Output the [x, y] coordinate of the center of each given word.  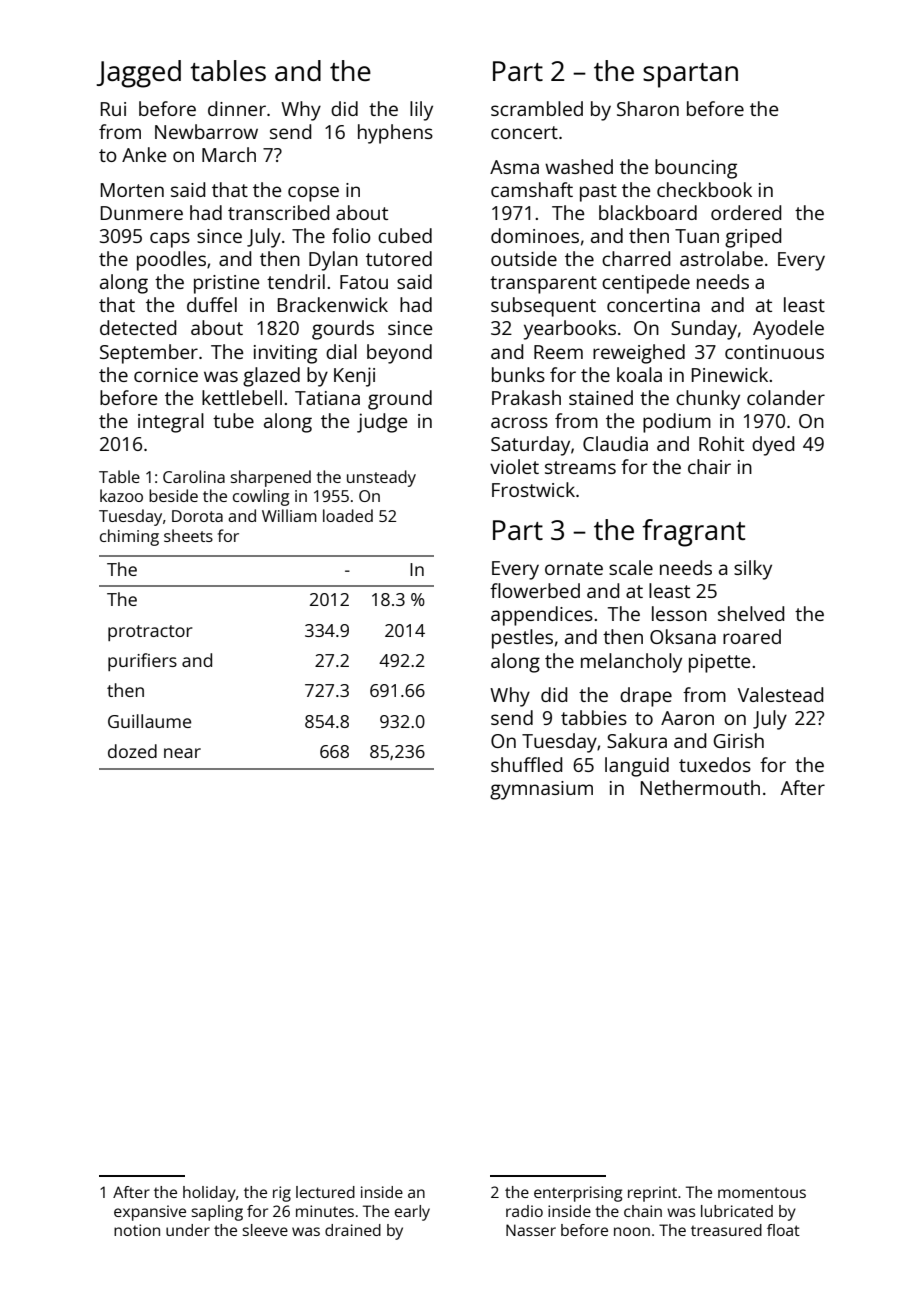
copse [313, 194]
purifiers [142, 662]
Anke [144, 154]
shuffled [526, 764]
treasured [726, 1230]
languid [637, 767]
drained [353, 1230]
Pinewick [730, 374]
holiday [209, 1194]
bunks [518, 374]
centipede [646, 284]
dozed [132, 751]
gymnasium [541, 790]
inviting [285, 354]
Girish [739, 740]
